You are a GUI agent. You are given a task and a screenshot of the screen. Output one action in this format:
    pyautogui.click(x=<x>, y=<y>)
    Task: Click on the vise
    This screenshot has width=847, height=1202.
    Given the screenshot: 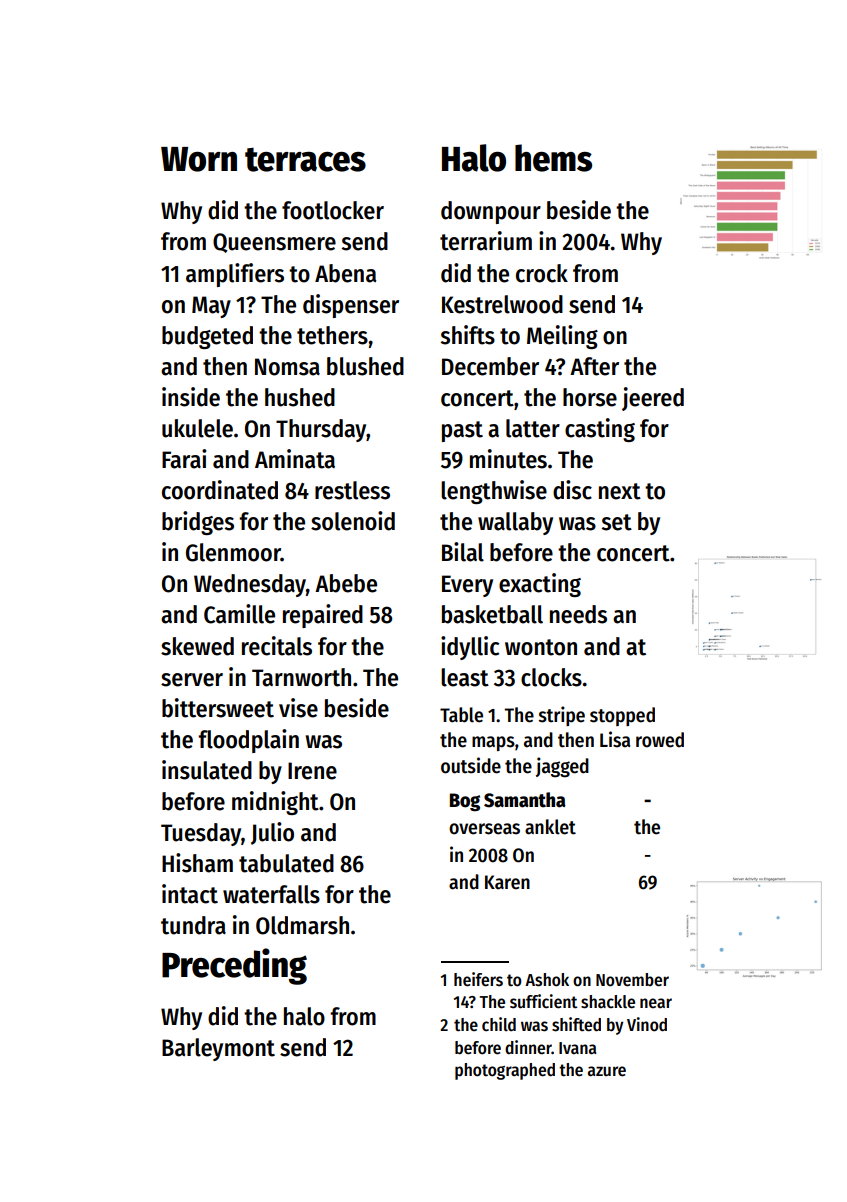 What is the action you would take?
    pyautogui.click(x=298, y=708)
